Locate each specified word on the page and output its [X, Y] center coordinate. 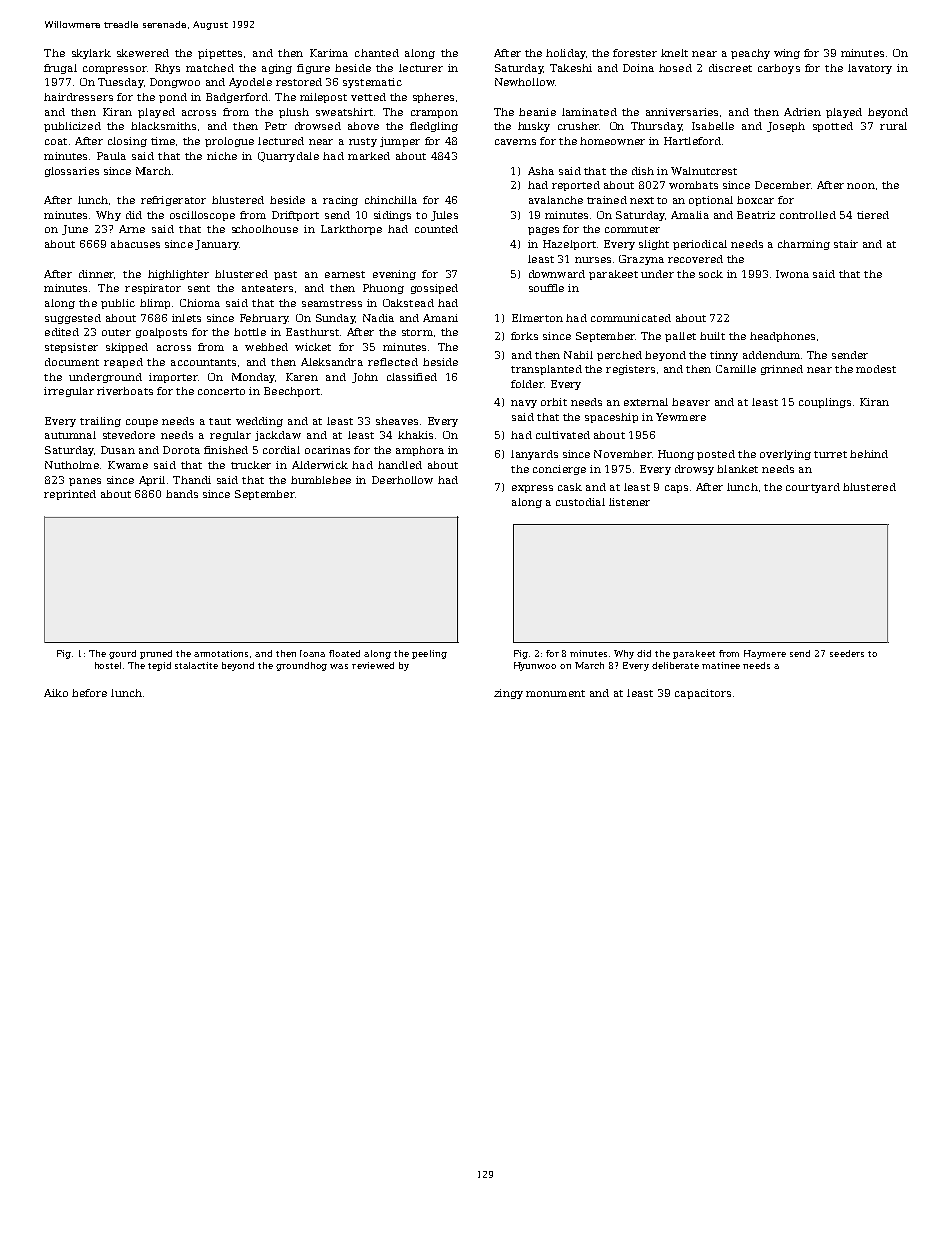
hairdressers [78, 97]
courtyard [813, 488]
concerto [221, 391]
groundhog [301, 666]
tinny [724, 356]
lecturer [421, 68]
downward [557, 274]
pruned [156, 654]
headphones [782, 337]
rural [893, 126]
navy [524, 404]
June [75, 230]
